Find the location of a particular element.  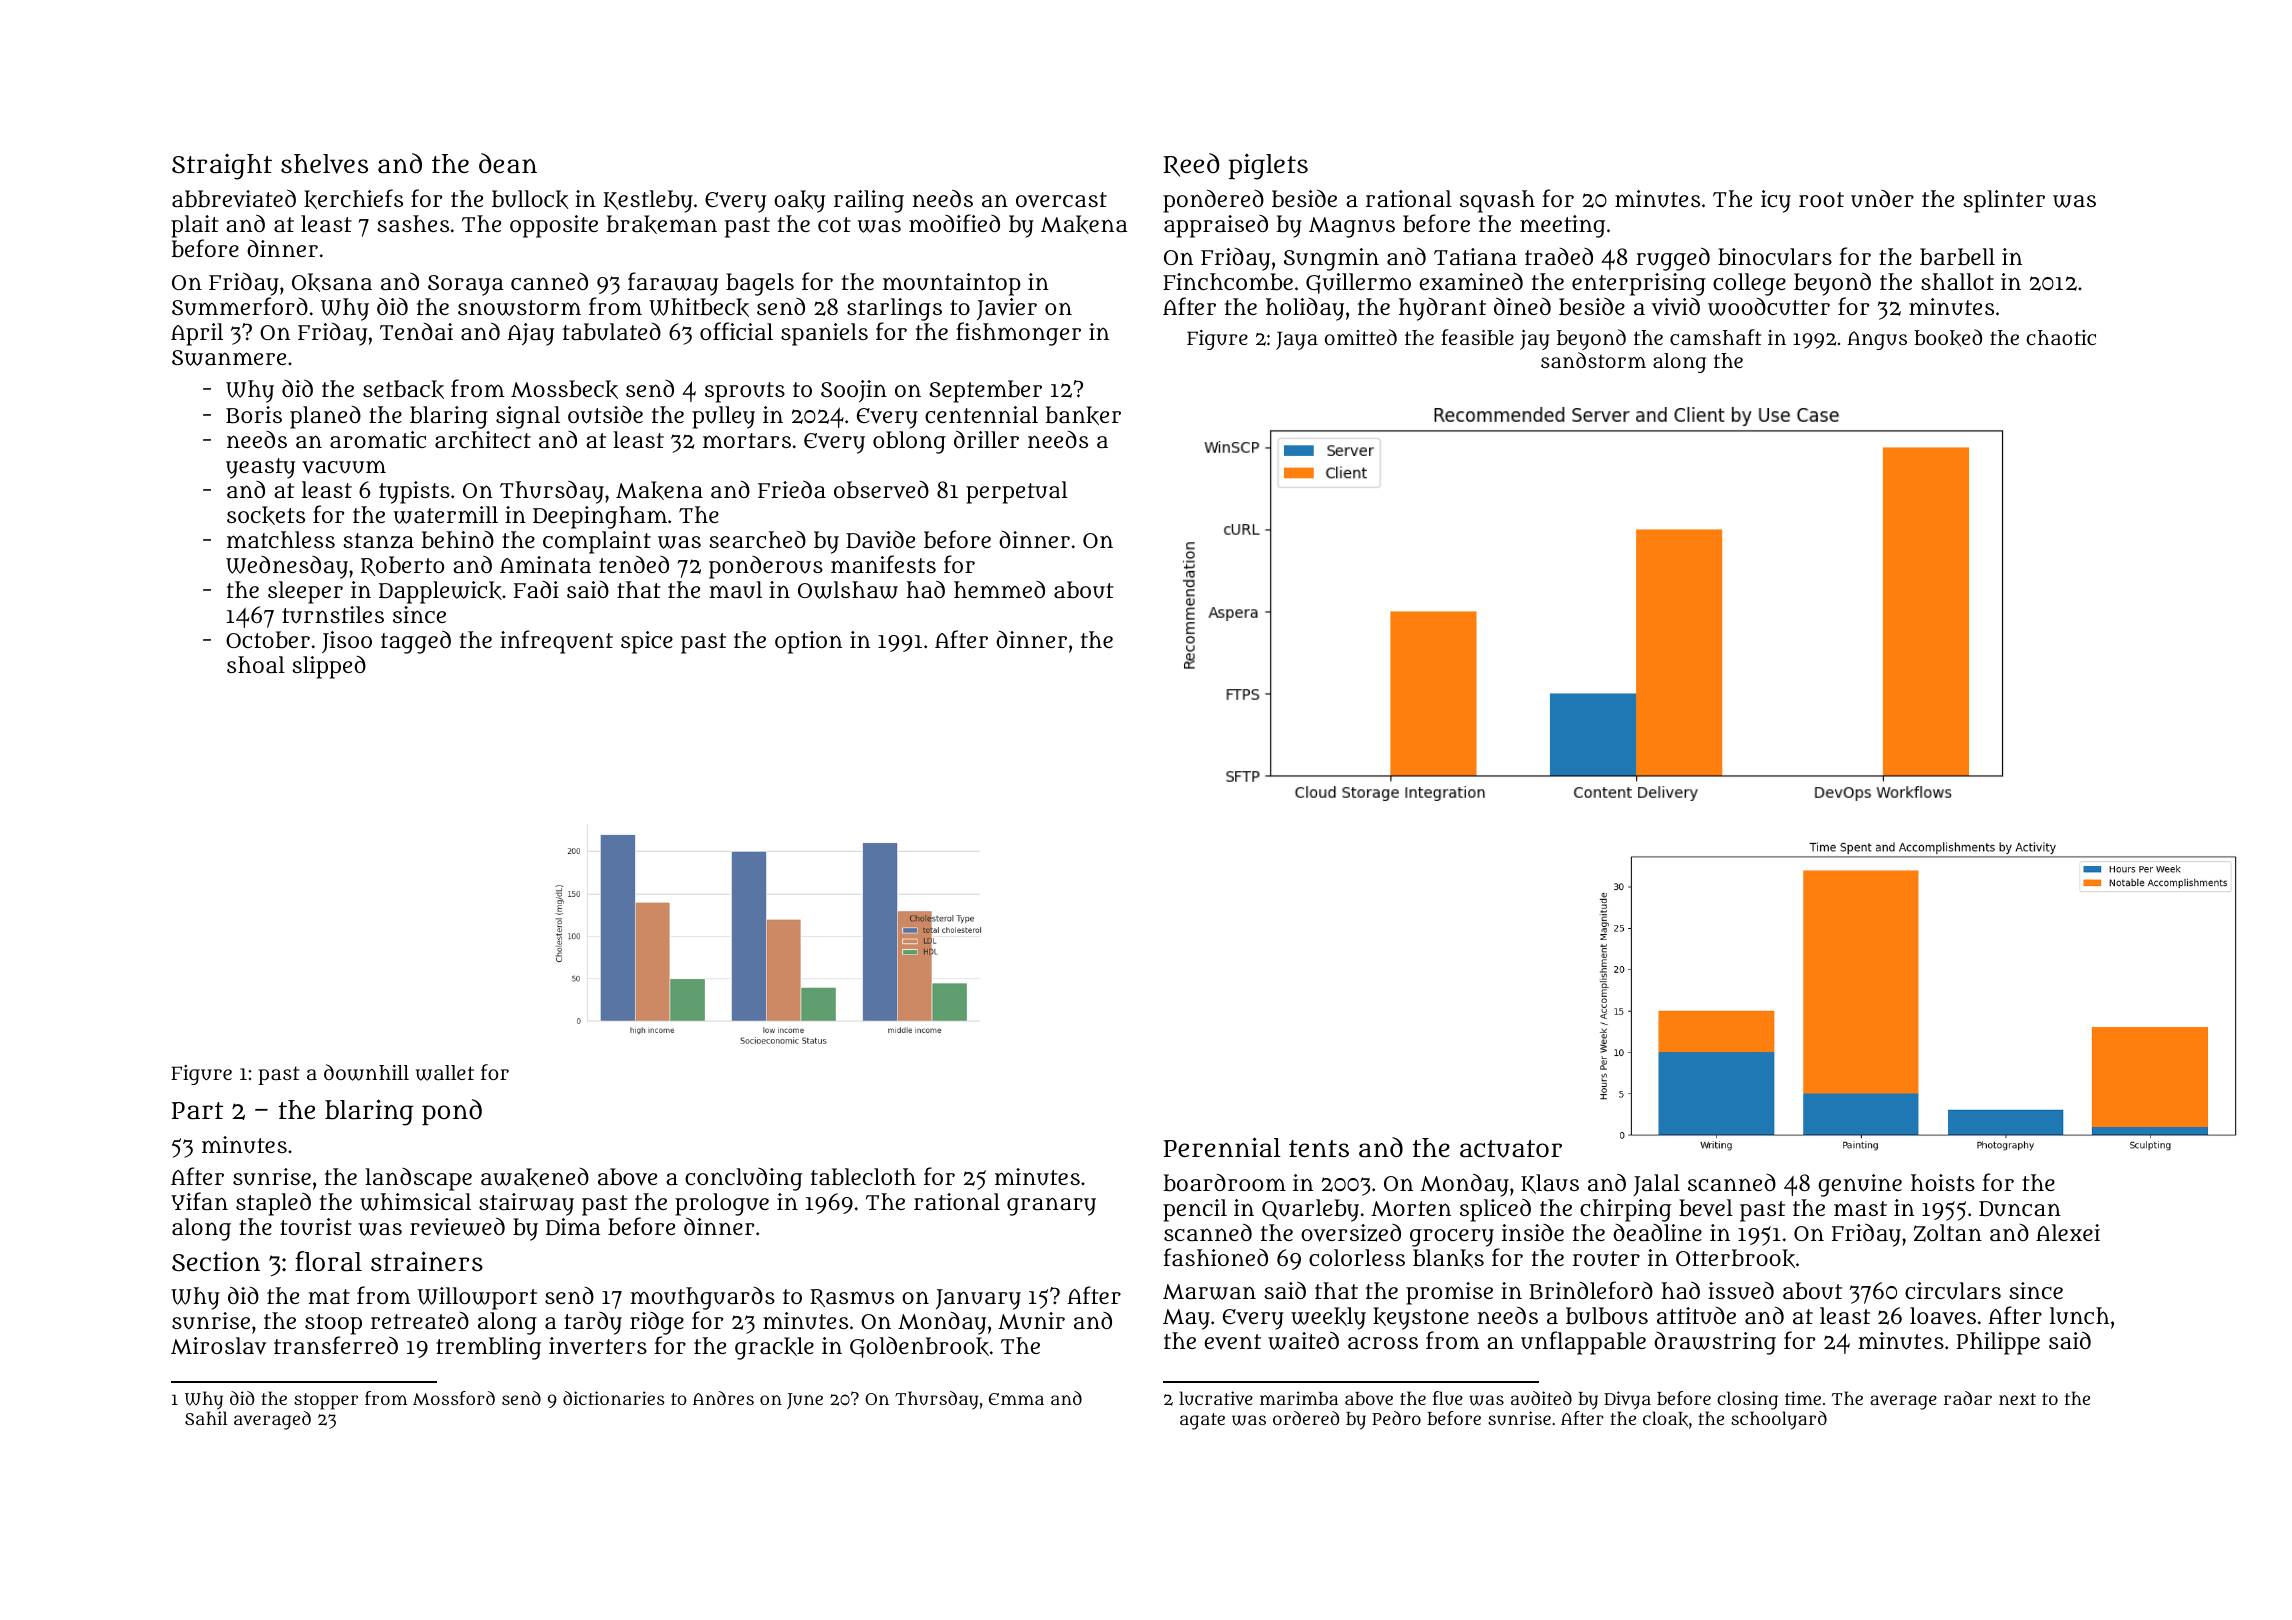

hemmed is located at coordinates (999, 589).
